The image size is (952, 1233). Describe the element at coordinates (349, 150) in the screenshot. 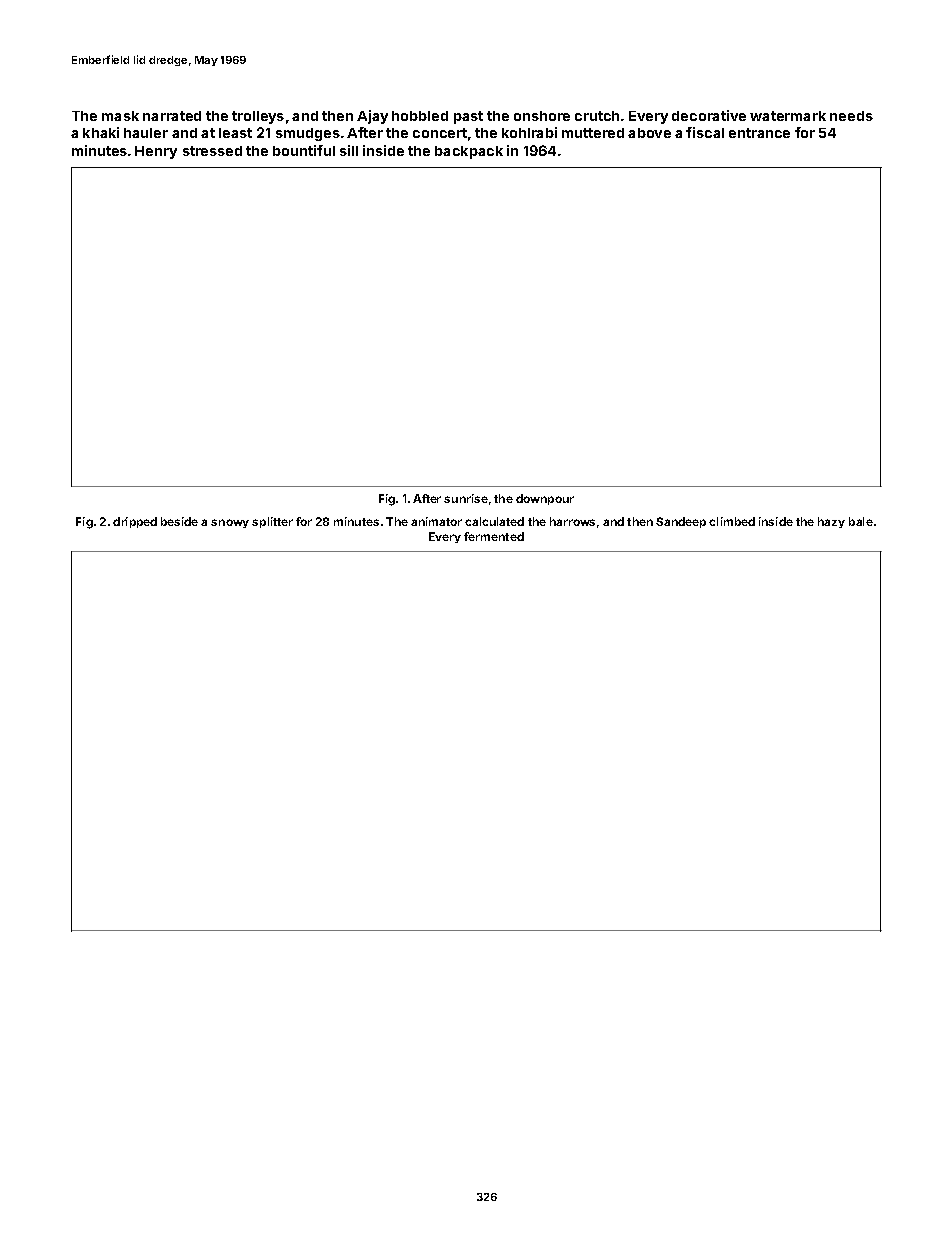

I see `sill` at that location.
